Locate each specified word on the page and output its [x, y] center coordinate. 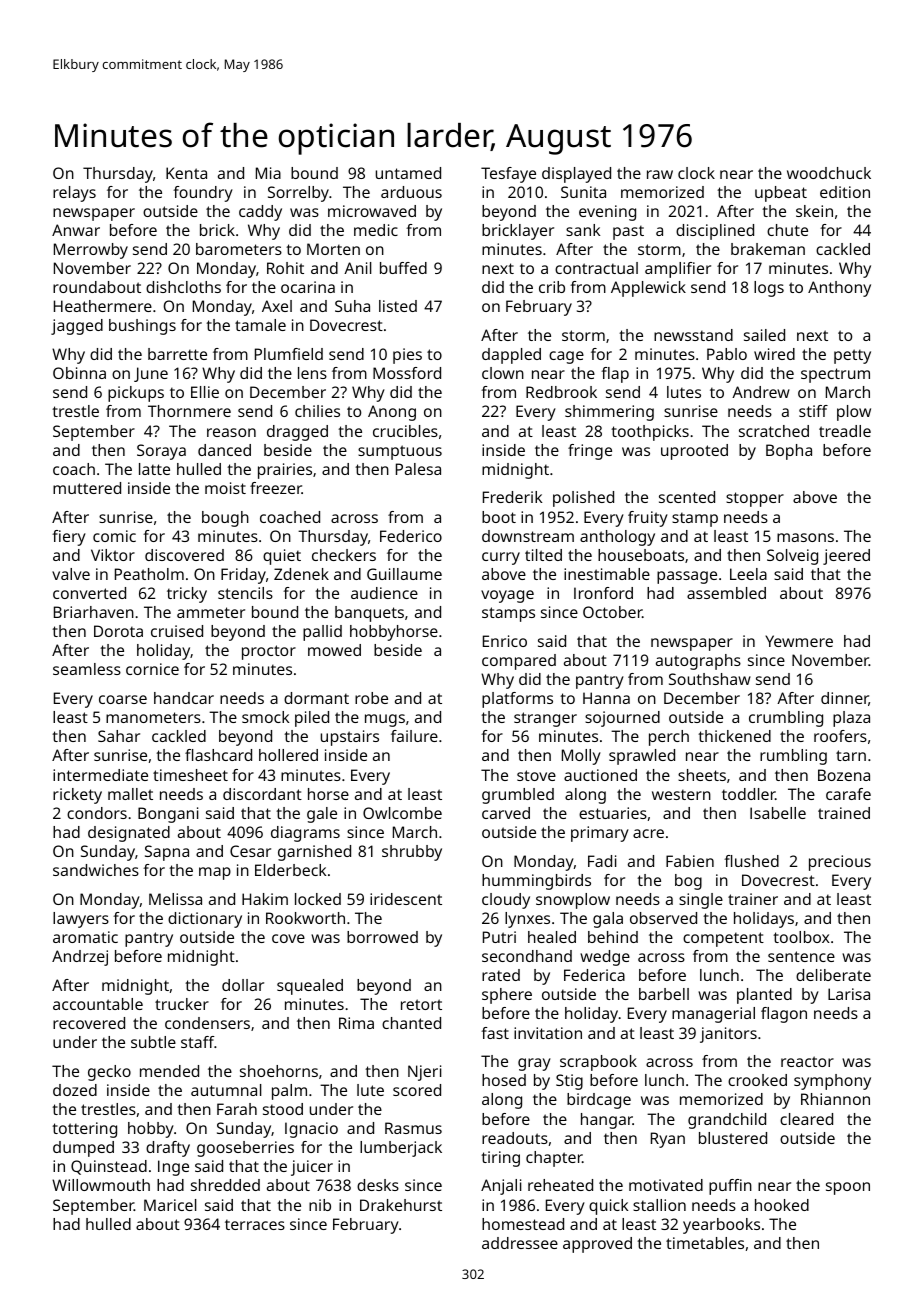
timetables [705, 1243]
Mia [268, 173]
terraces [255, 1224]
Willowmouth [101, 1185]
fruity [648, 519]
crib [552, 287]
